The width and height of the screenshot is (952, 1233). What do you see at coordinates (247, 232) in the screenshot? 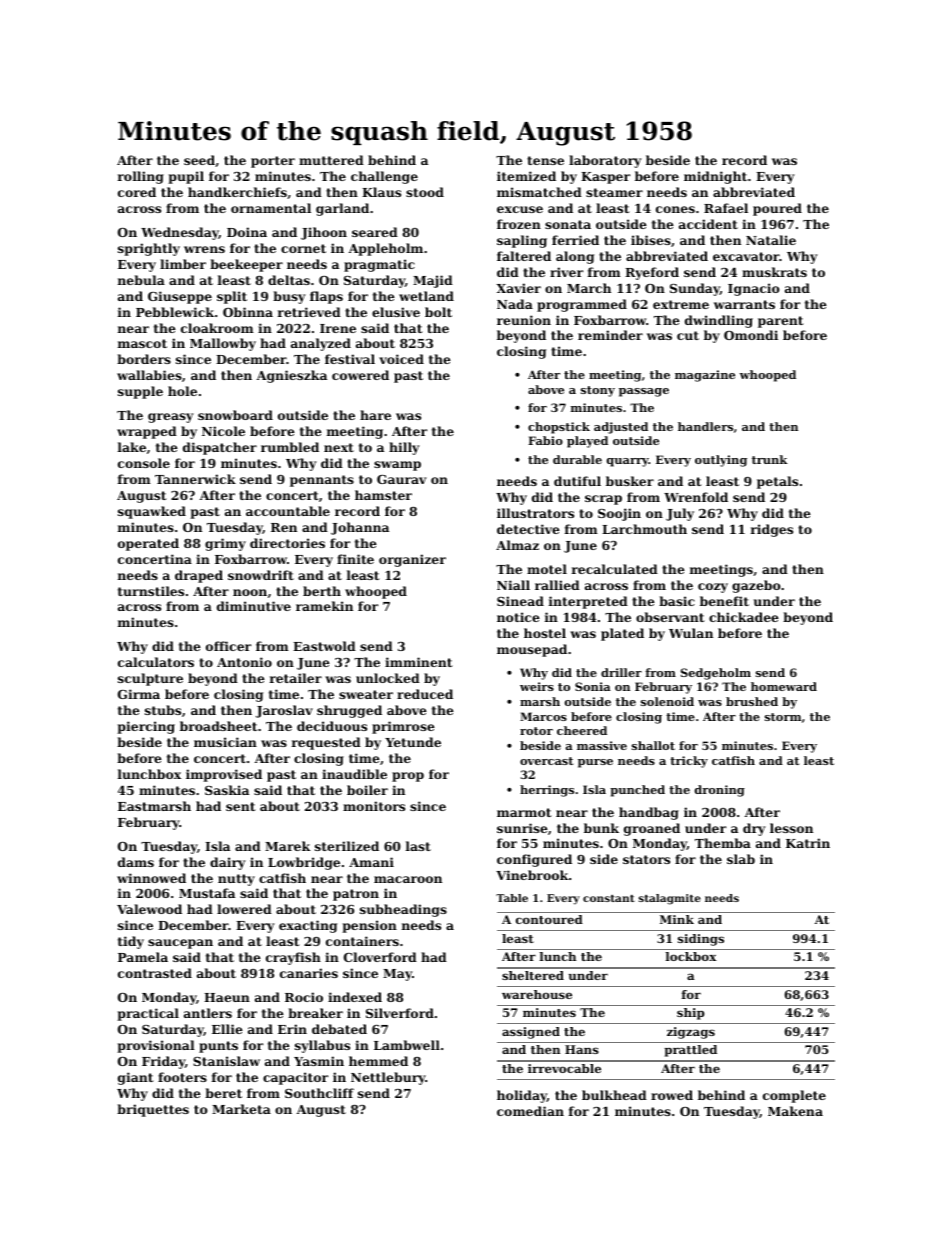
I see `Doina` at bounding box center [247, 232].
